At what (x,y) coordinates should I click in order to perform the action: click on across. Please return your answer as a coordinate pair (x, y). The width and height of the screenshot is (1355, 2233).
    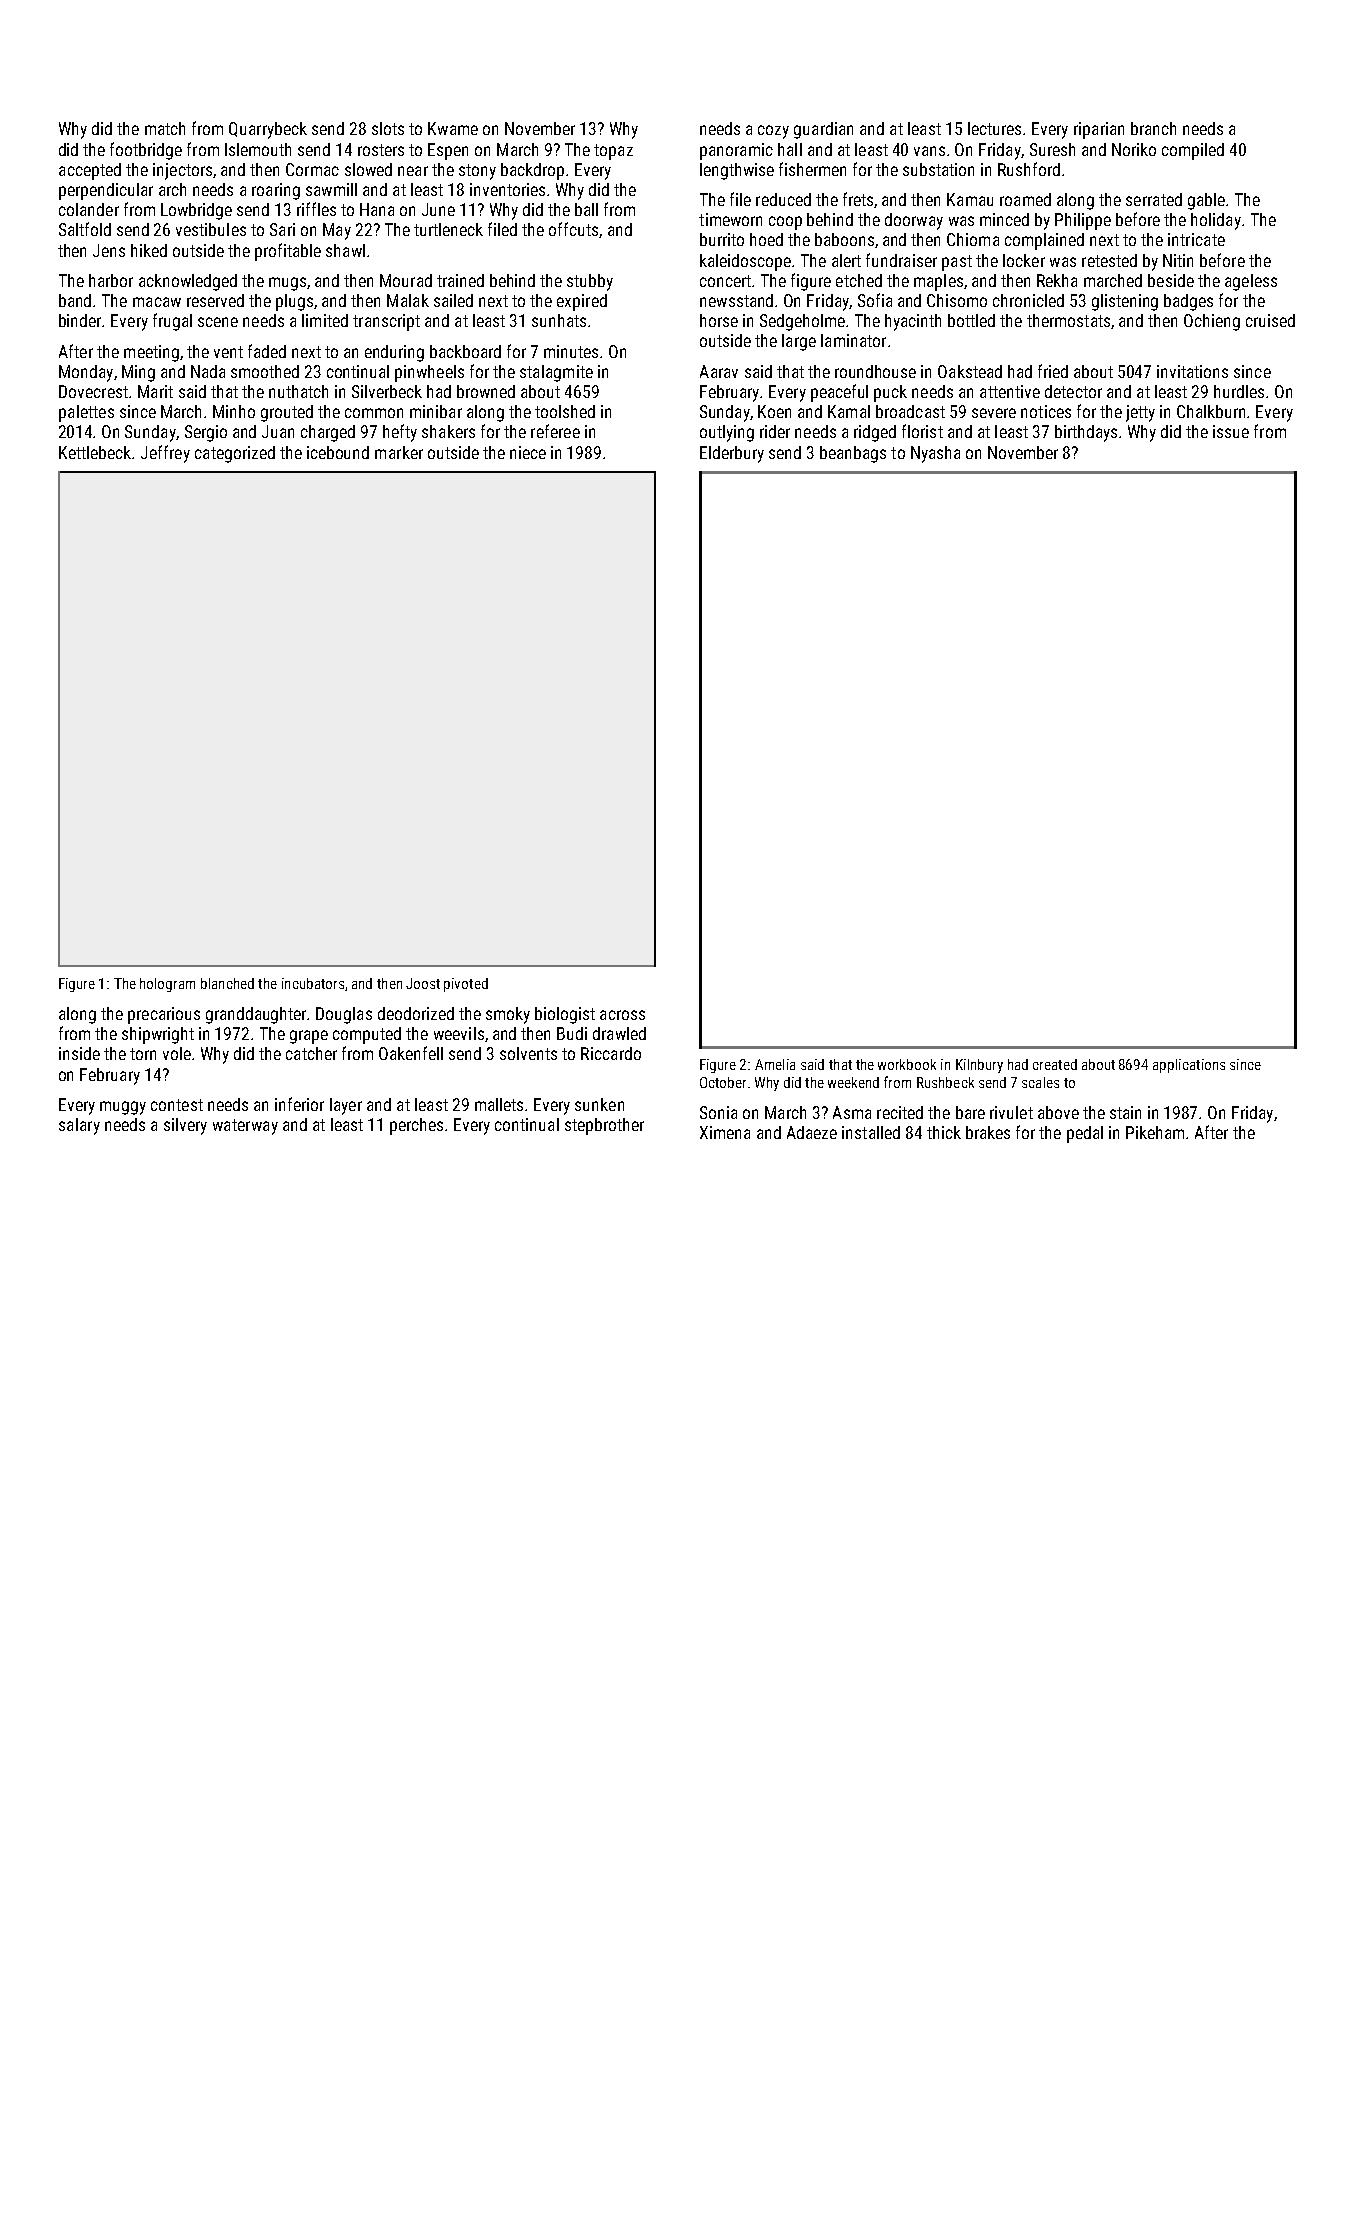
    Looking at the image, I should click on (622, 1015).
